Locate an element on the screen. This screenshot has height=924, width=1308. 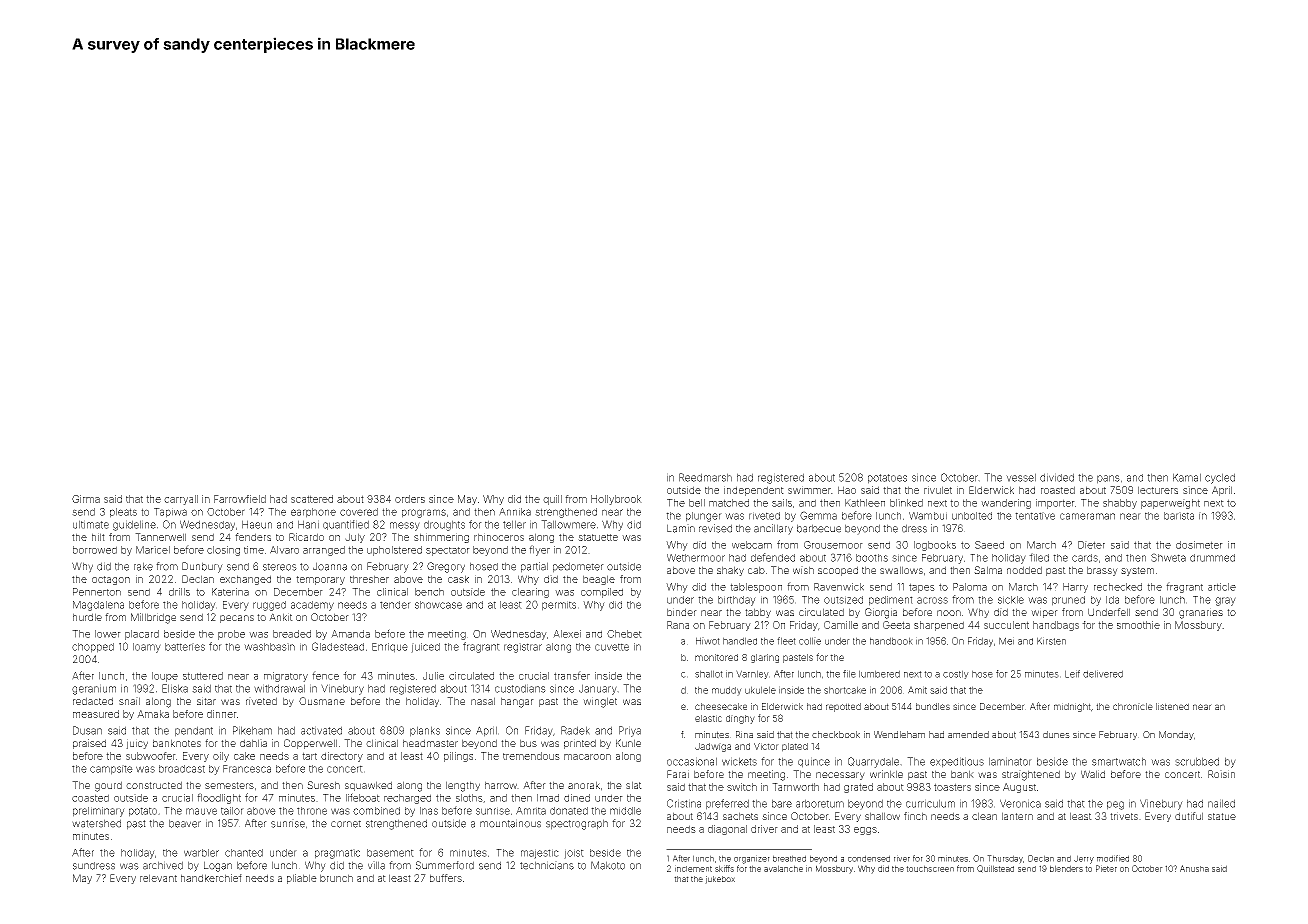
handkerchief is located at coordinates (211, 878).
